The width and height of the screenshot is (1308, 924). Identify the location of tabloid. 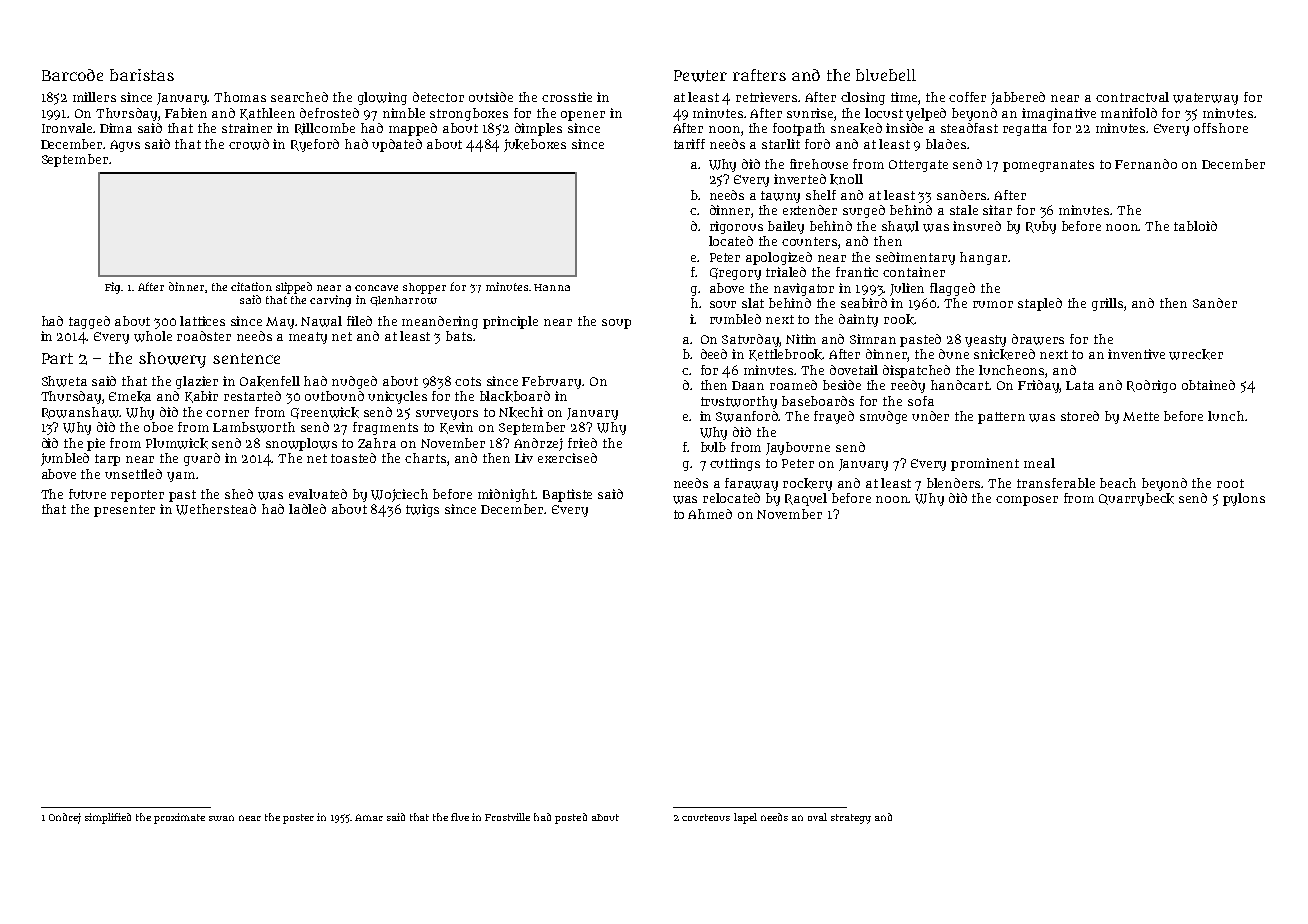
(1195, 226).
